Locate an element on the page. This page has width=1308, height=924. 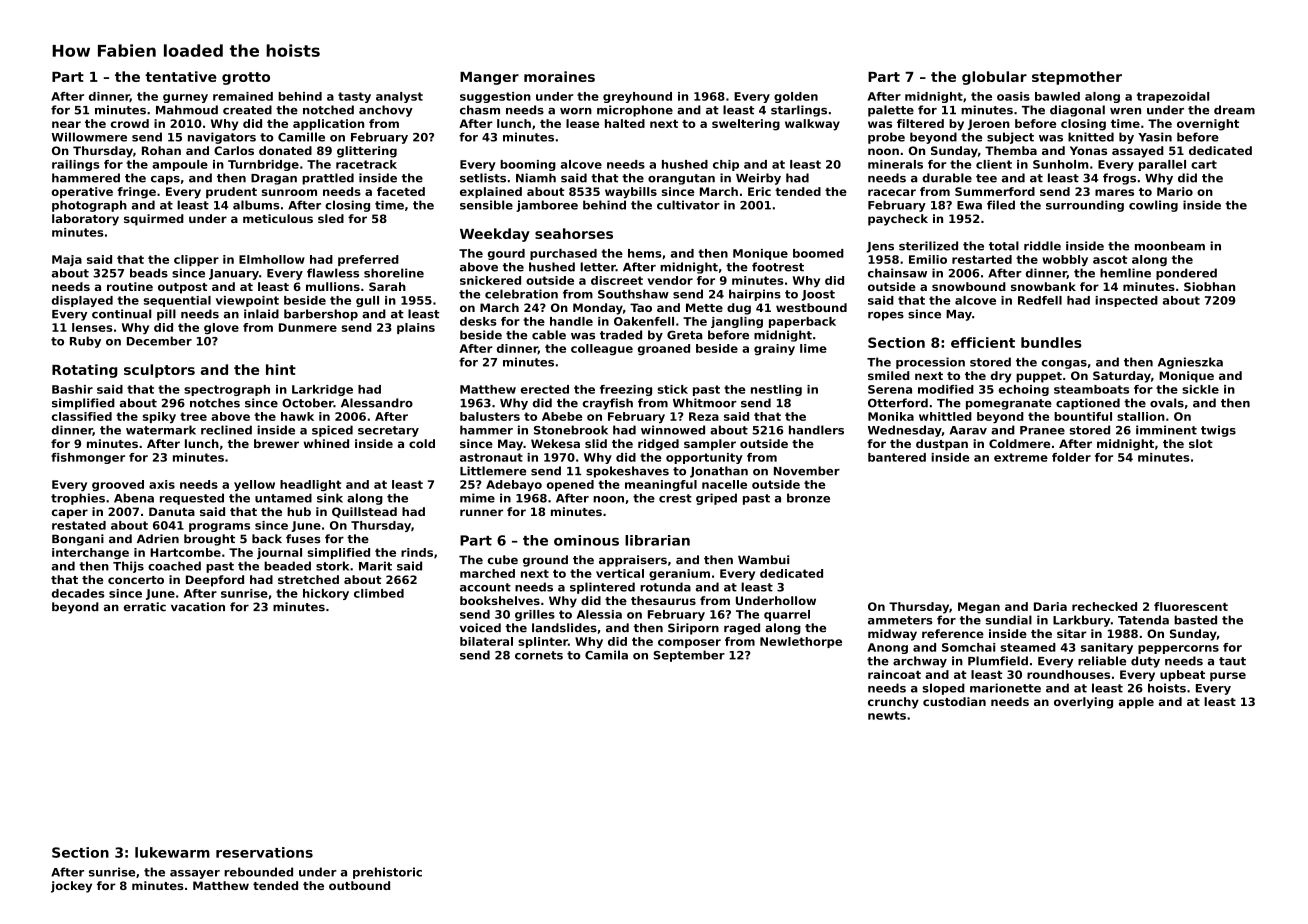
fluorescent is located at coordinates (1191, 606).
